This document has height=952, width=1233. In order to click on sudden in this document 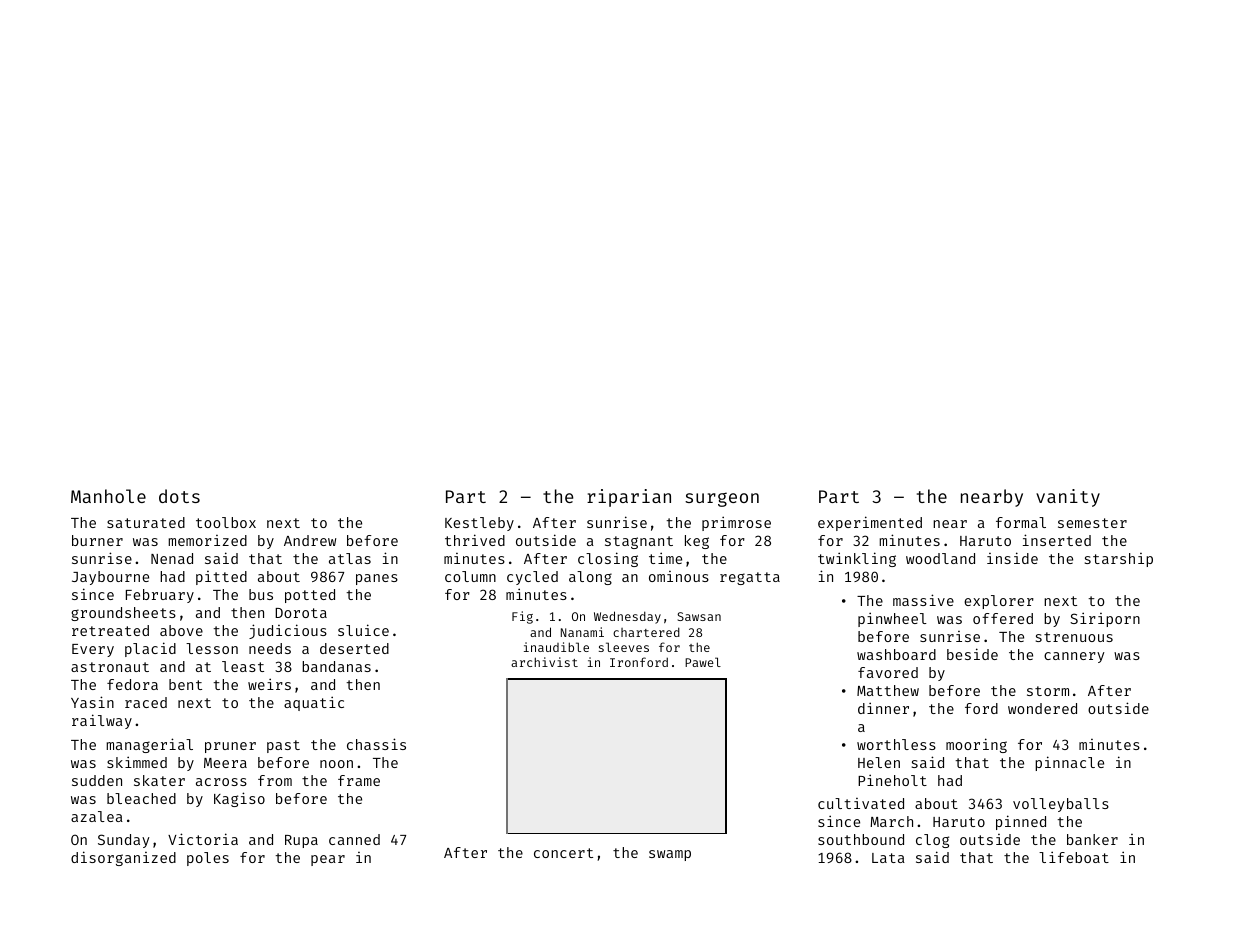, I will do `click(97, 780)`.
